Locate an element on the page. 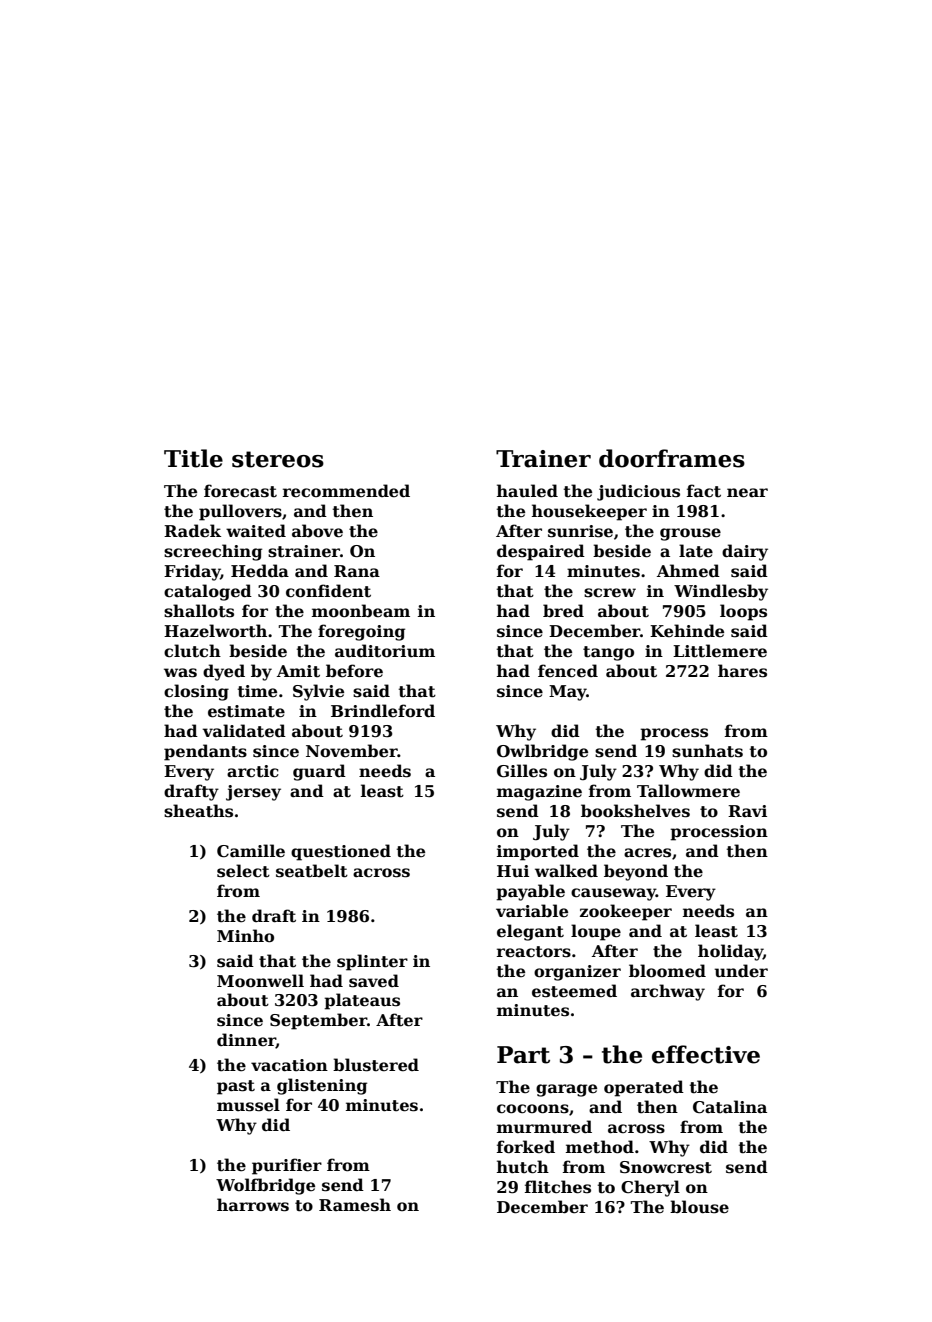  Hui is located at coordinates (513, 871).
